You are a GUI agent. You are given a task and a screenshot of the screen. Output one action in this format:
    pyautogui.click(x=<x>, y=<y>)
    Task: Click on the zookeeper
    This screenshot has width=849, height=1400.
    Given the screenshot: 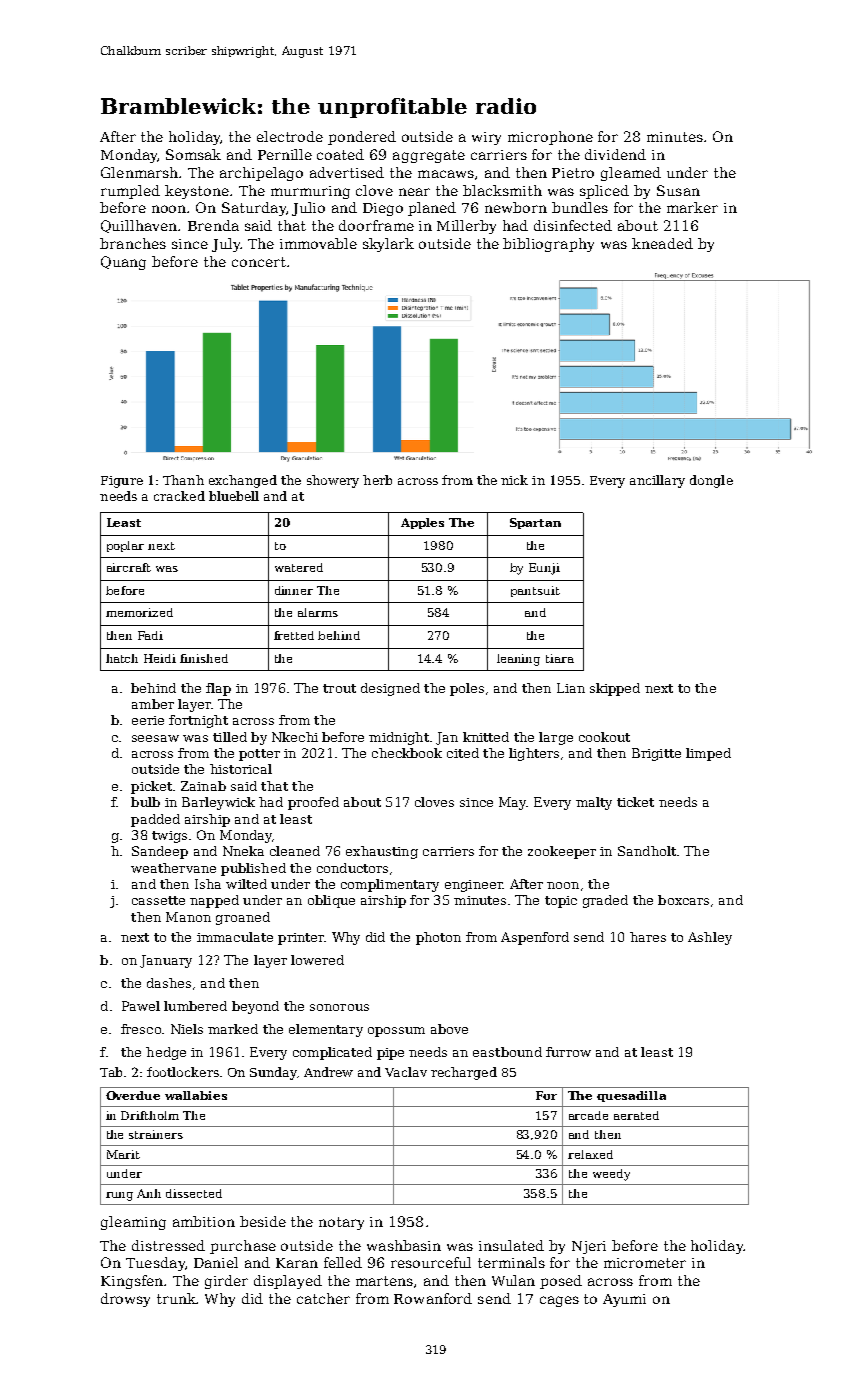 What is the action you would take?
    pyautogui.click(x=562, y=852)
